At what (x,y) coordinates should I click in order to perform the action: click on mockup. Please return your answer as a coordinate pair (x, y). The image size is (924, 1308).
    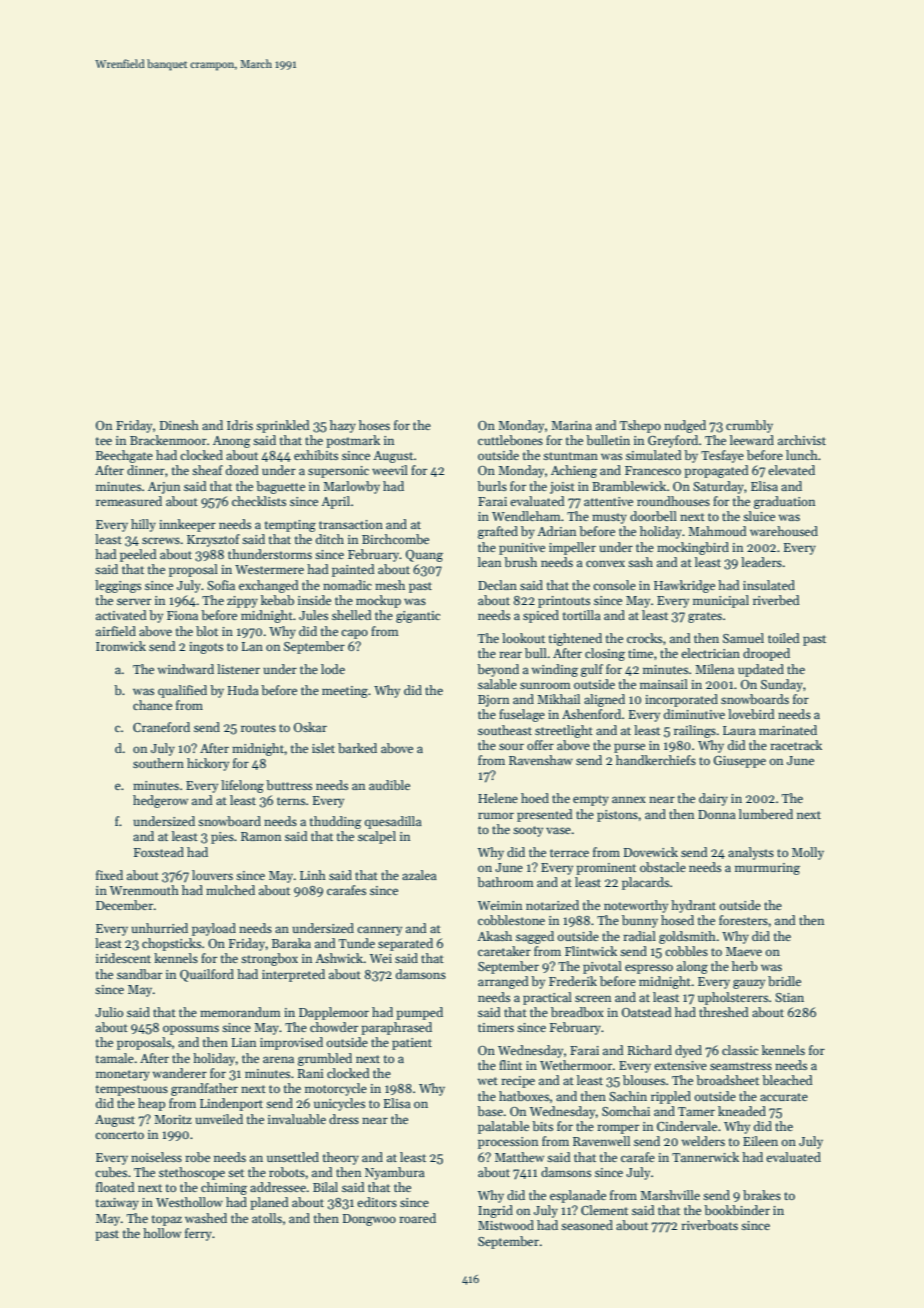
    Looking at the image, I should click on (378, 601).
